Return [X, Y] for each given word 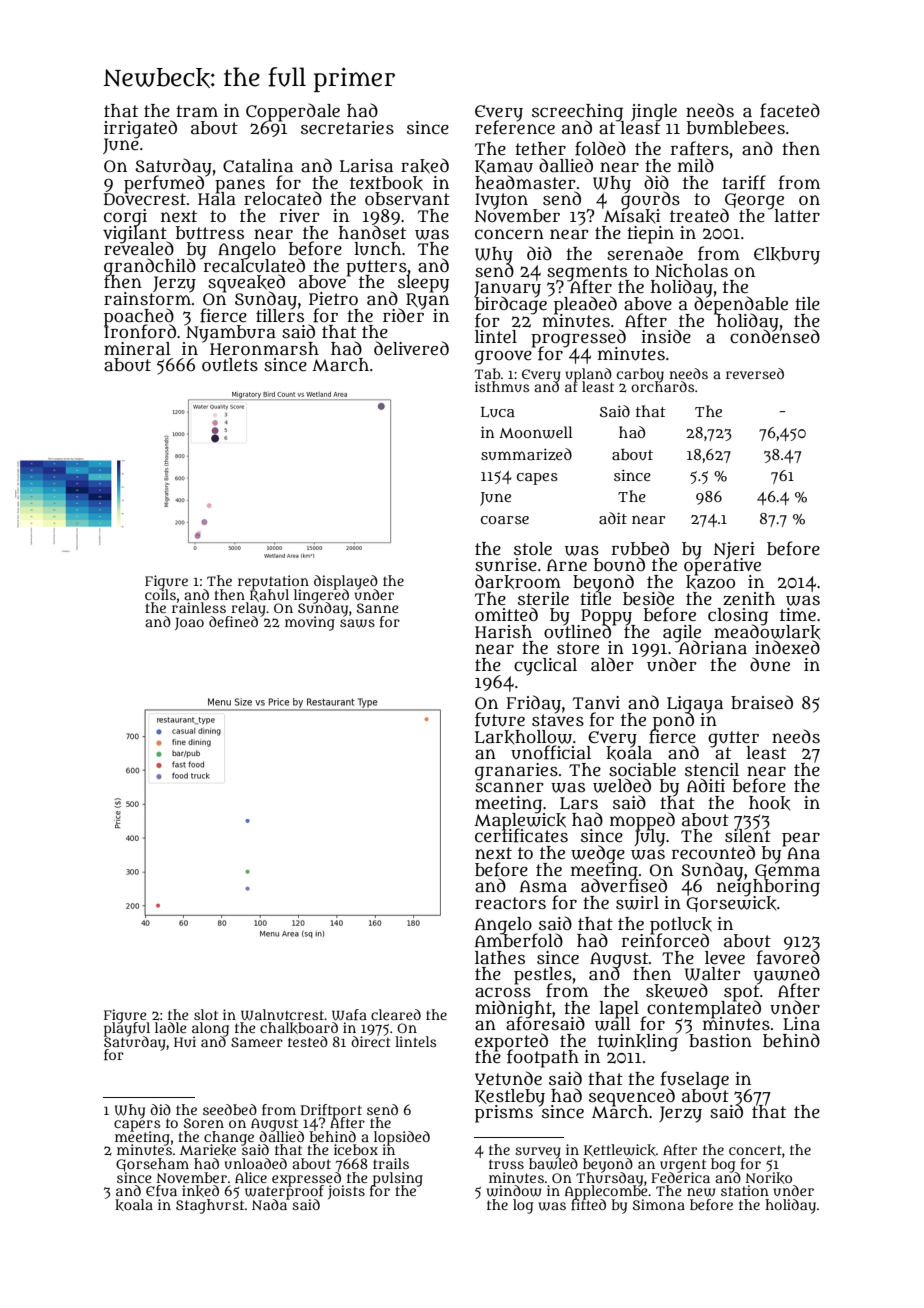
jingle [654, 113]
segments [587, 272]
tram [197, 111]
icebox [356, 1149]
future [500, 719]
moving [310, 623]
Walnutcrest [282, 1015]
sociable [642, 770]
